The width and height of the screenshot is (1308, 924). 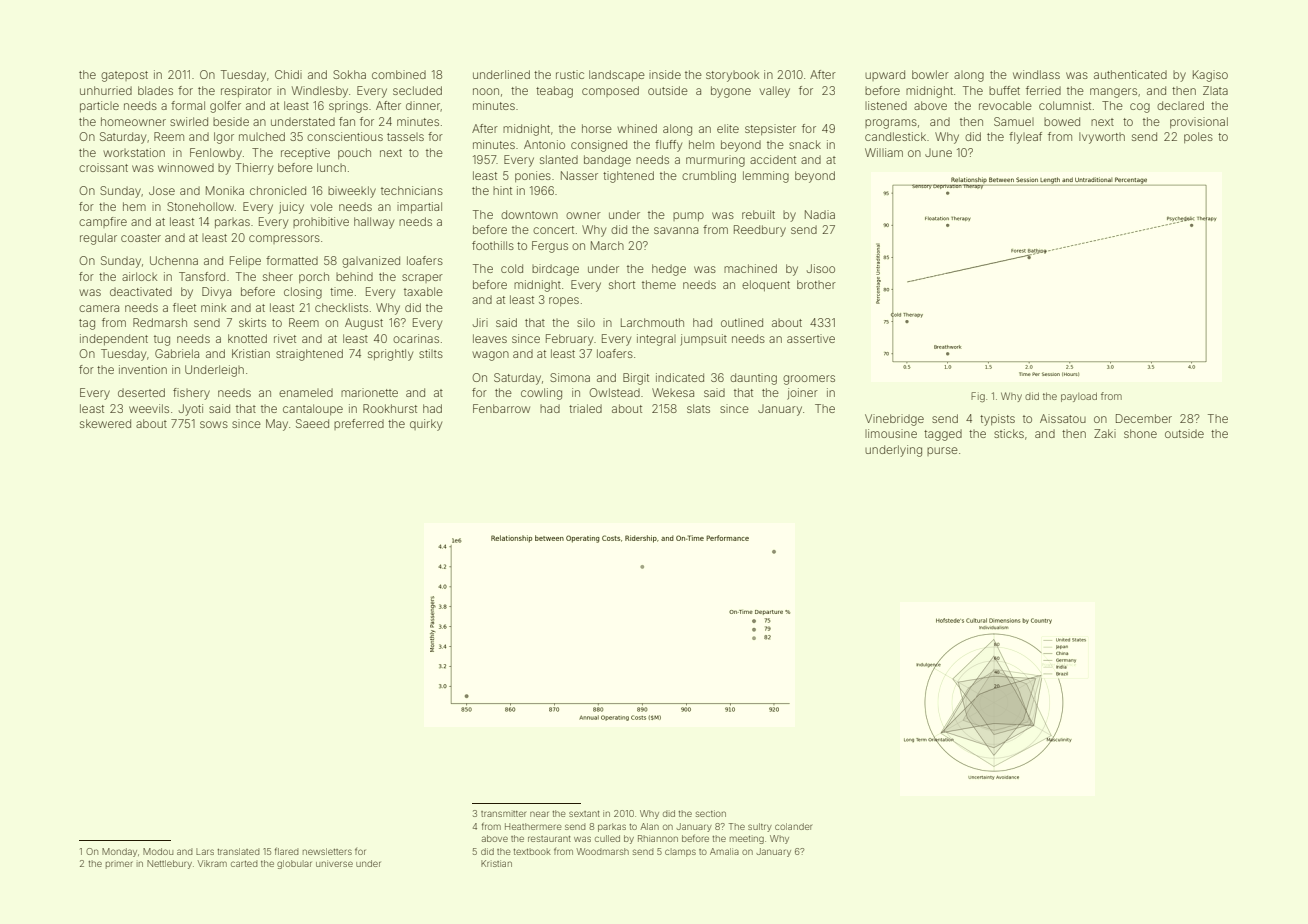 What do you see at coordinates (105, 423) in the screenshot?
I see `skewered` at bounding box center [105, 423].
